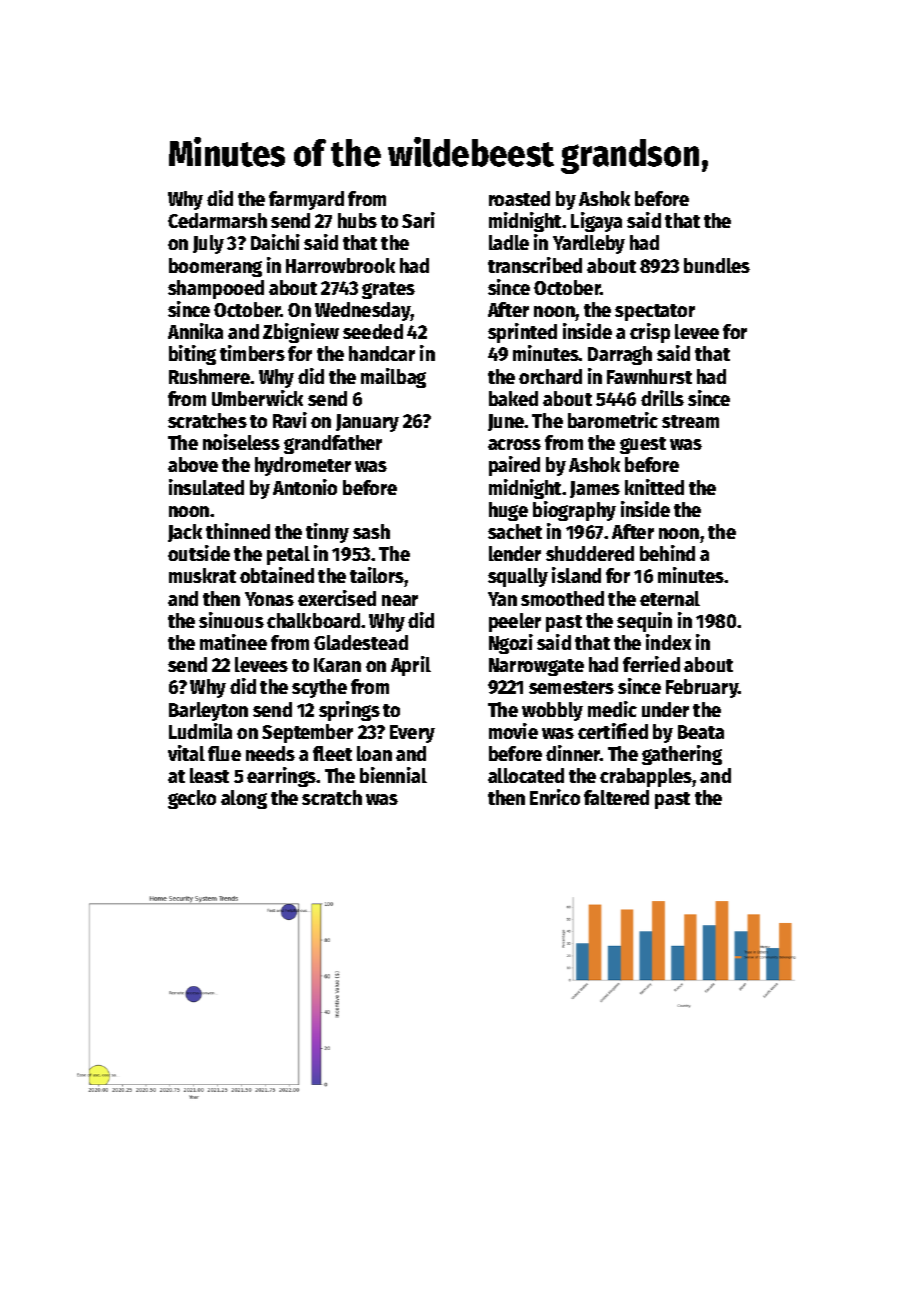  What do you see at coordinates (650, 333) in the image?
I see `crisp` at bounding box center [650, 333].
